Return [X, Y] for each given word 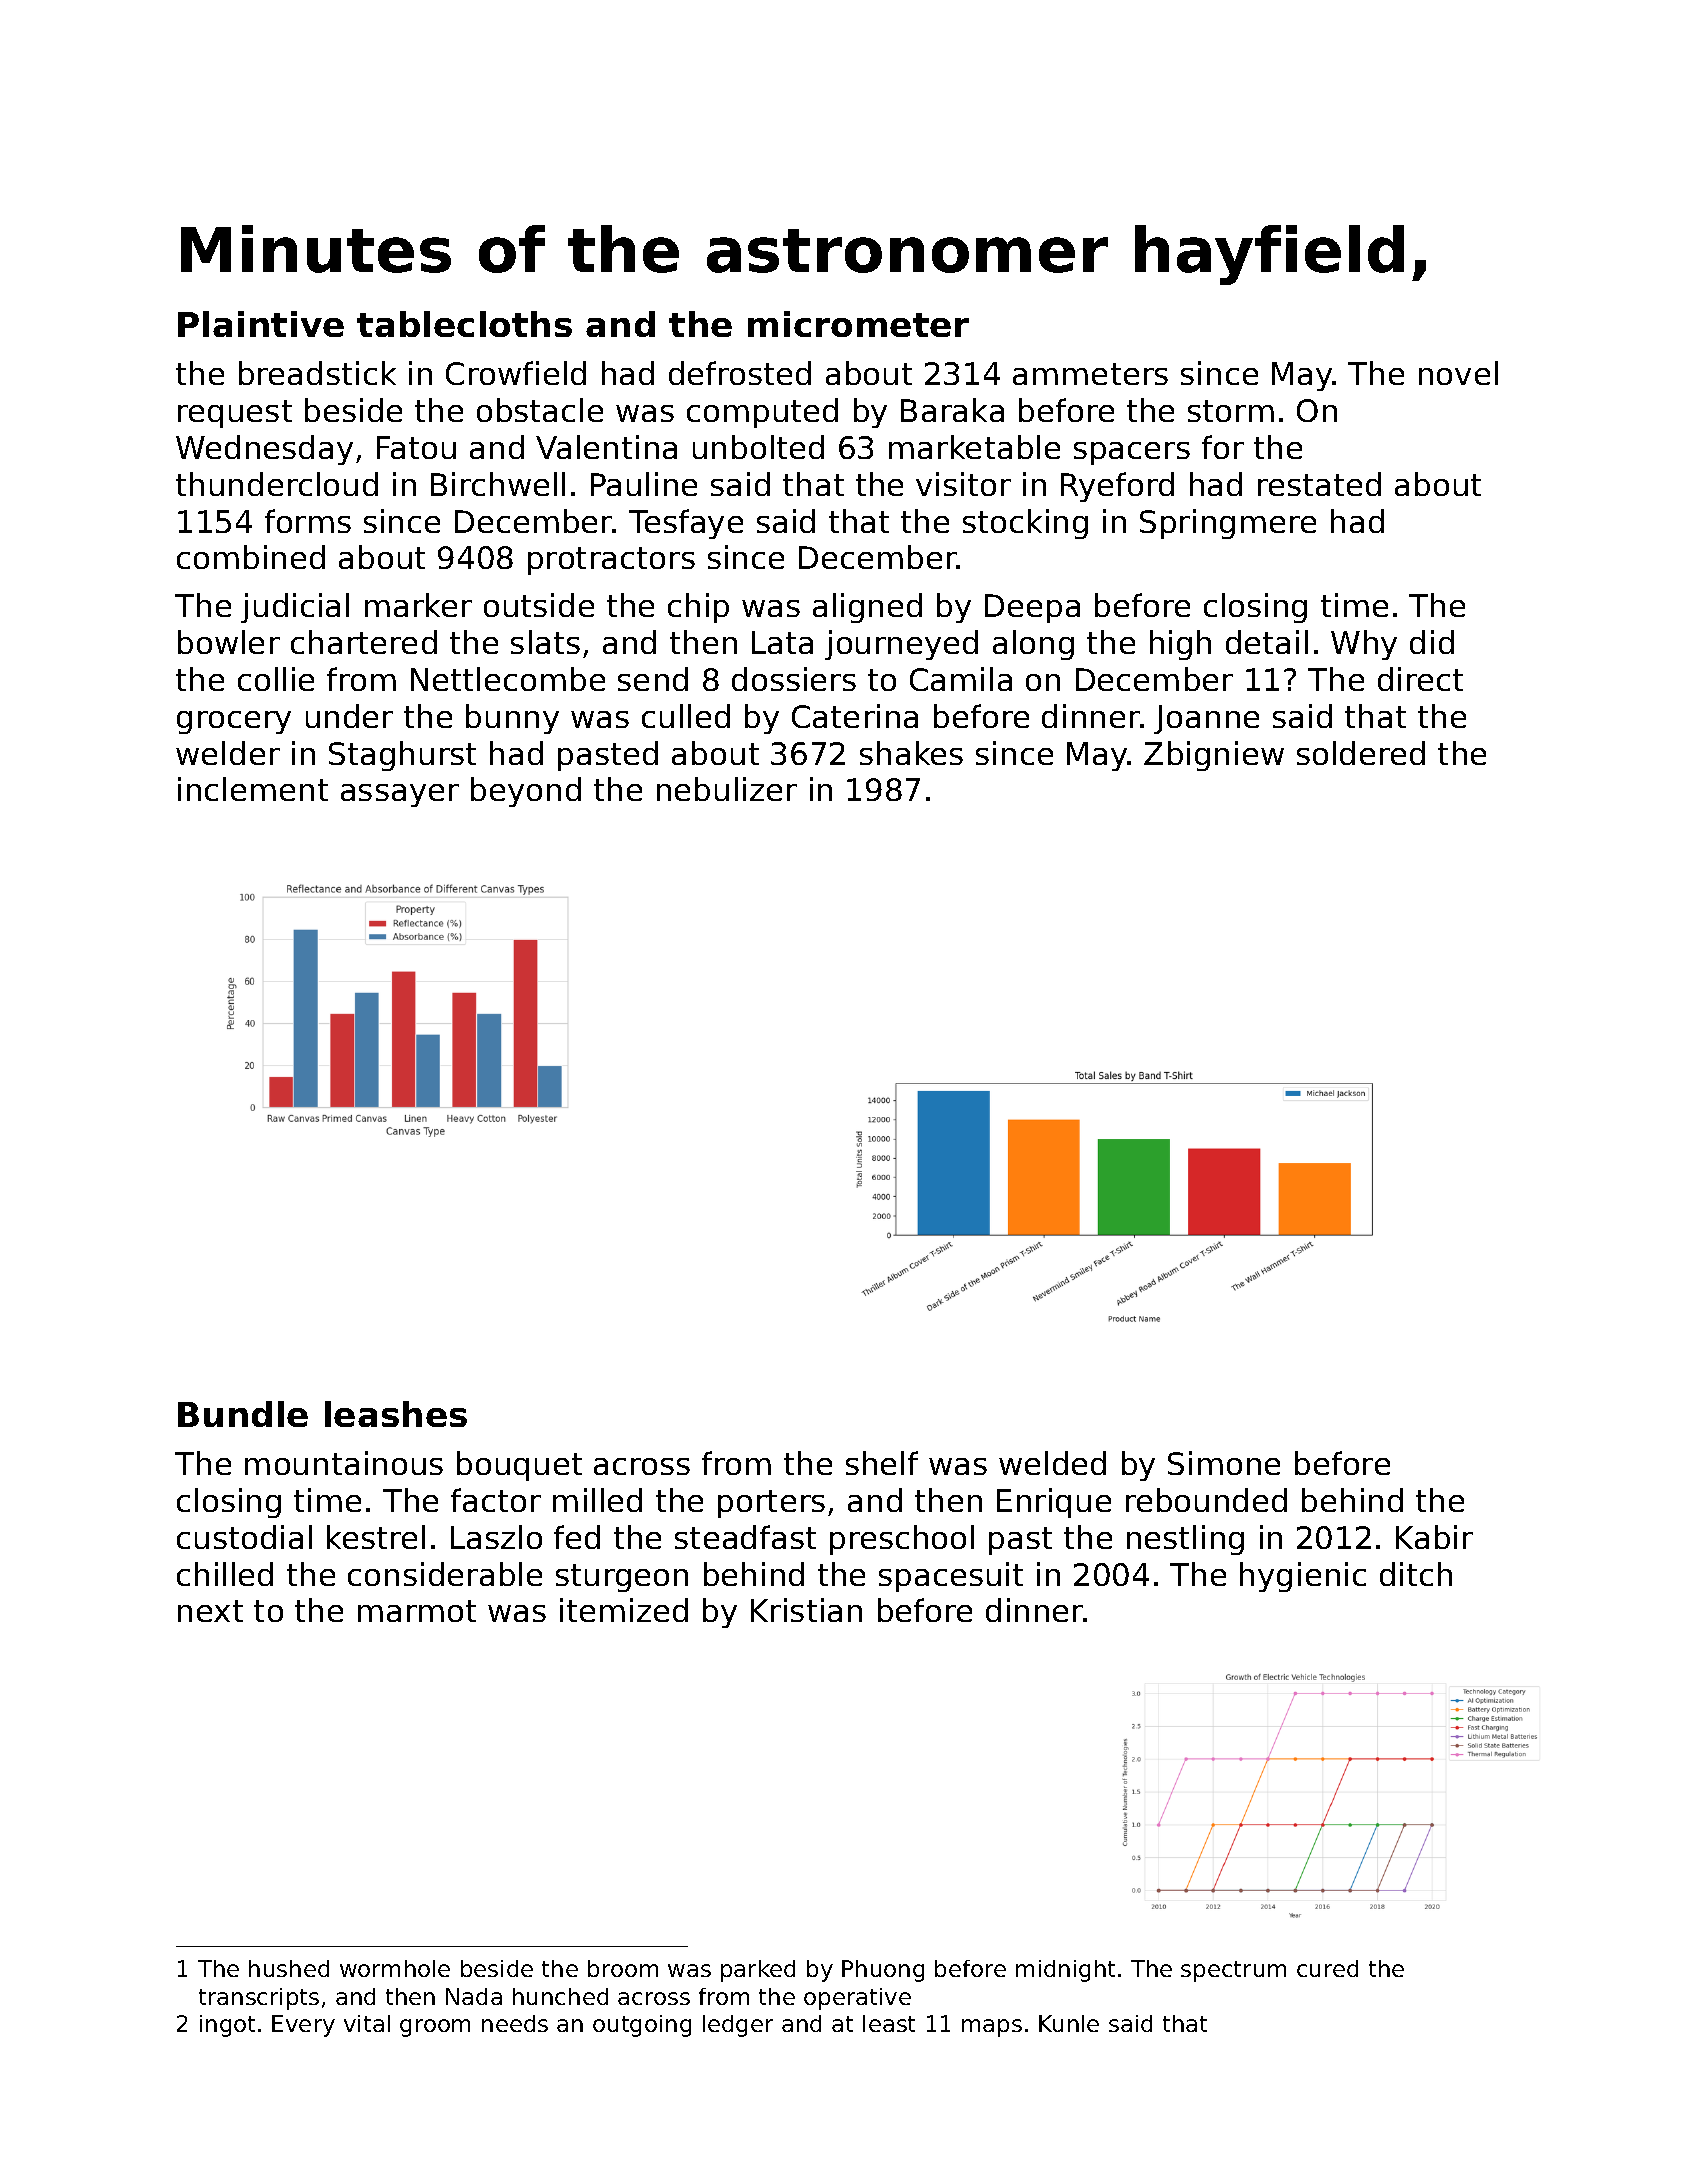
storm [1231, 411]
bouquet [519, 1466]
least [889, 2023]
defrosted [740, 373]
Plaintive [261, 324]
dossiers [794, 679]
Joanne [1206, 719]
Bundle [243, 1414]
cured [1327, 1968]
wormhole [395, 1968]
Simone [1224, 1463]
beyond [526, 792]
